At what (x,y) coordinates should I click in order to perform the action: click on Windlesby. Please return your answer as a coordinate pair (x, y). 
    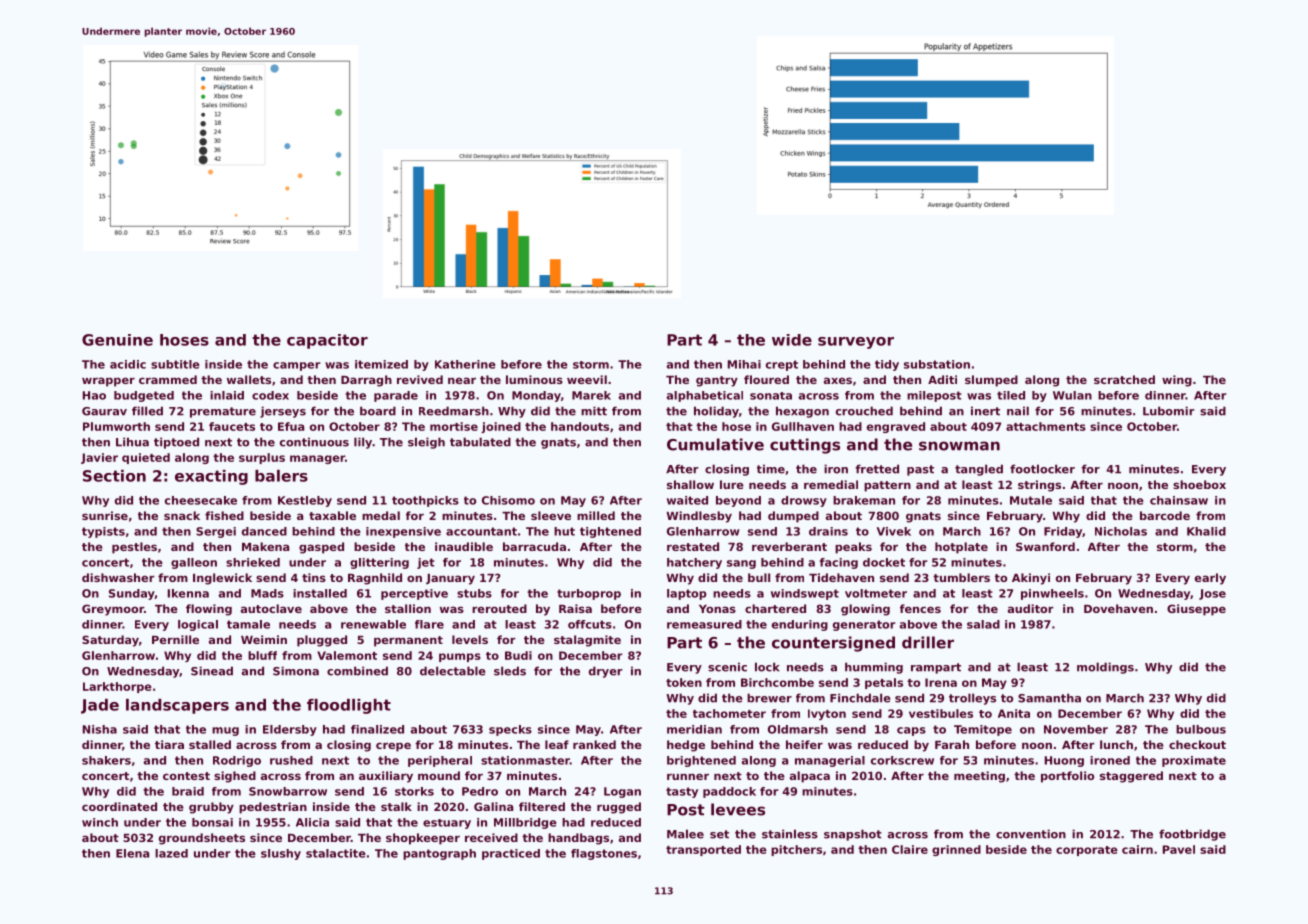
    Looking at the image, I should click on (699, 517).
